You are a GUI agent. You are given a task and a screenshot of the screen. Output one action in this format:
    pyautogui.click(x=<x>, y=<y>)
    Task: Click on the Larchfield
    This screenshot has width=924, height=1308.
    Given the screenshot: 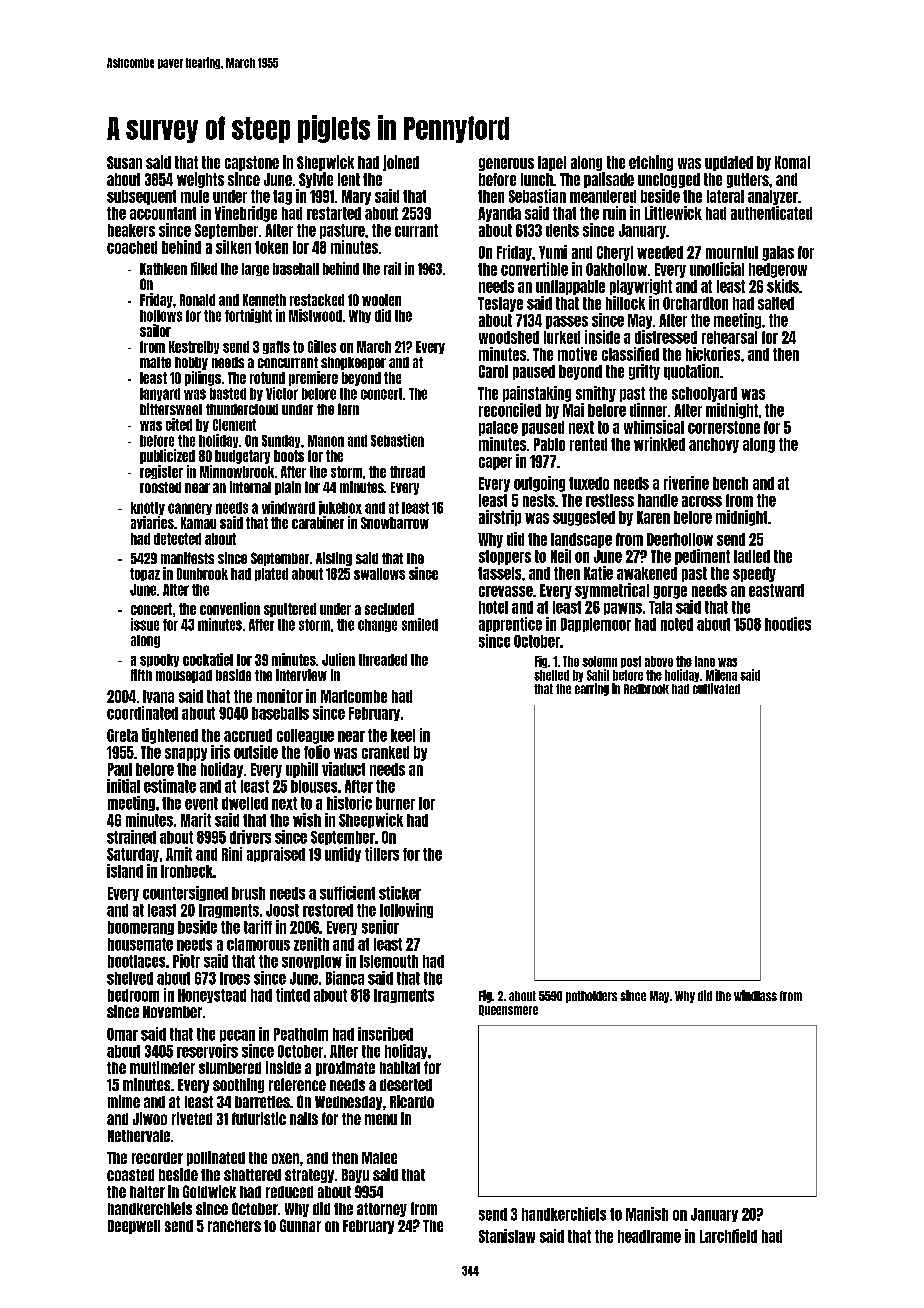 What is the action you would take?
    pyautogui.click(x=728, y=1236)
